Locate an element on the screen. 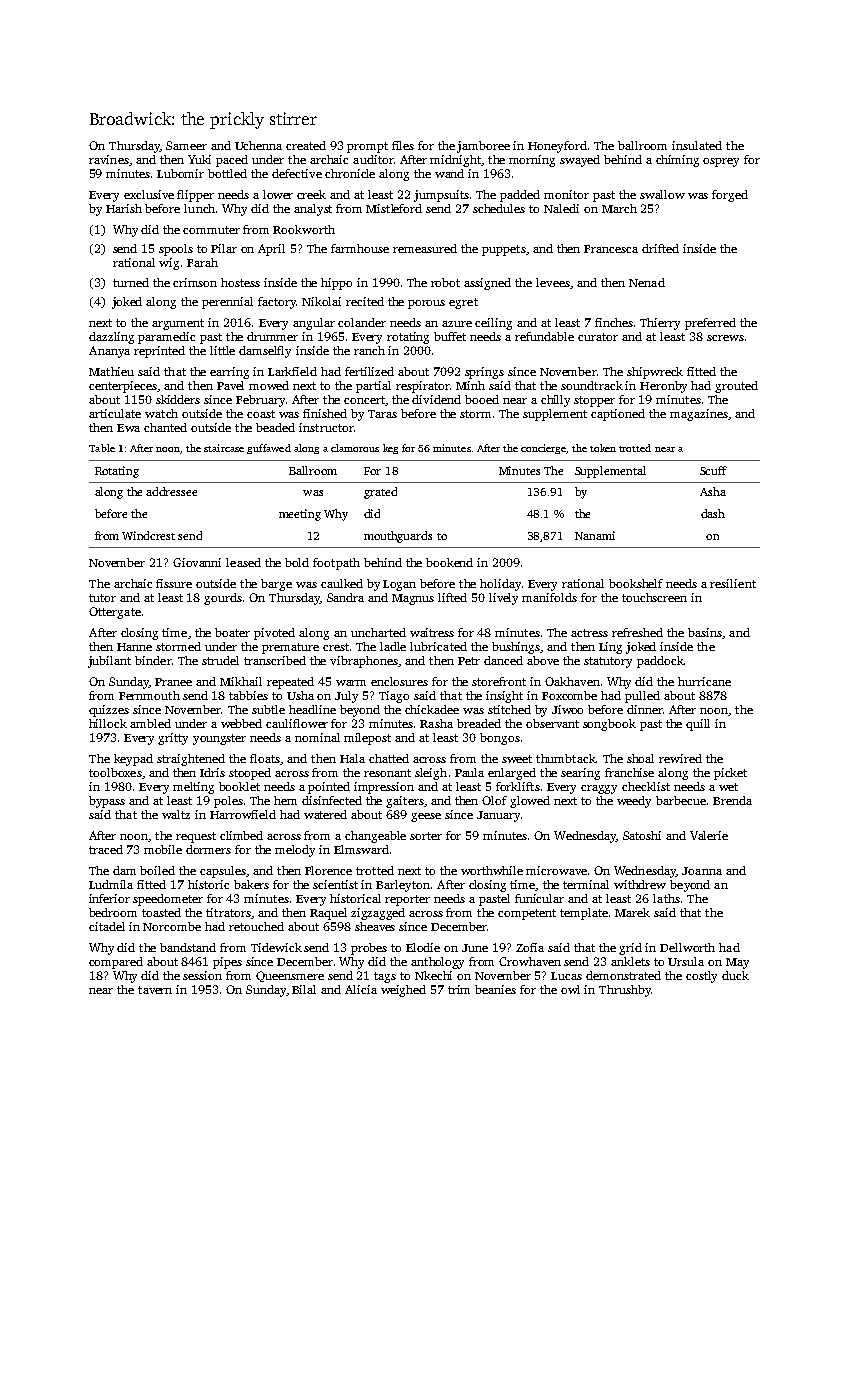 The image size is (849, 1400). insulated is located at coordinates (697, 145).
